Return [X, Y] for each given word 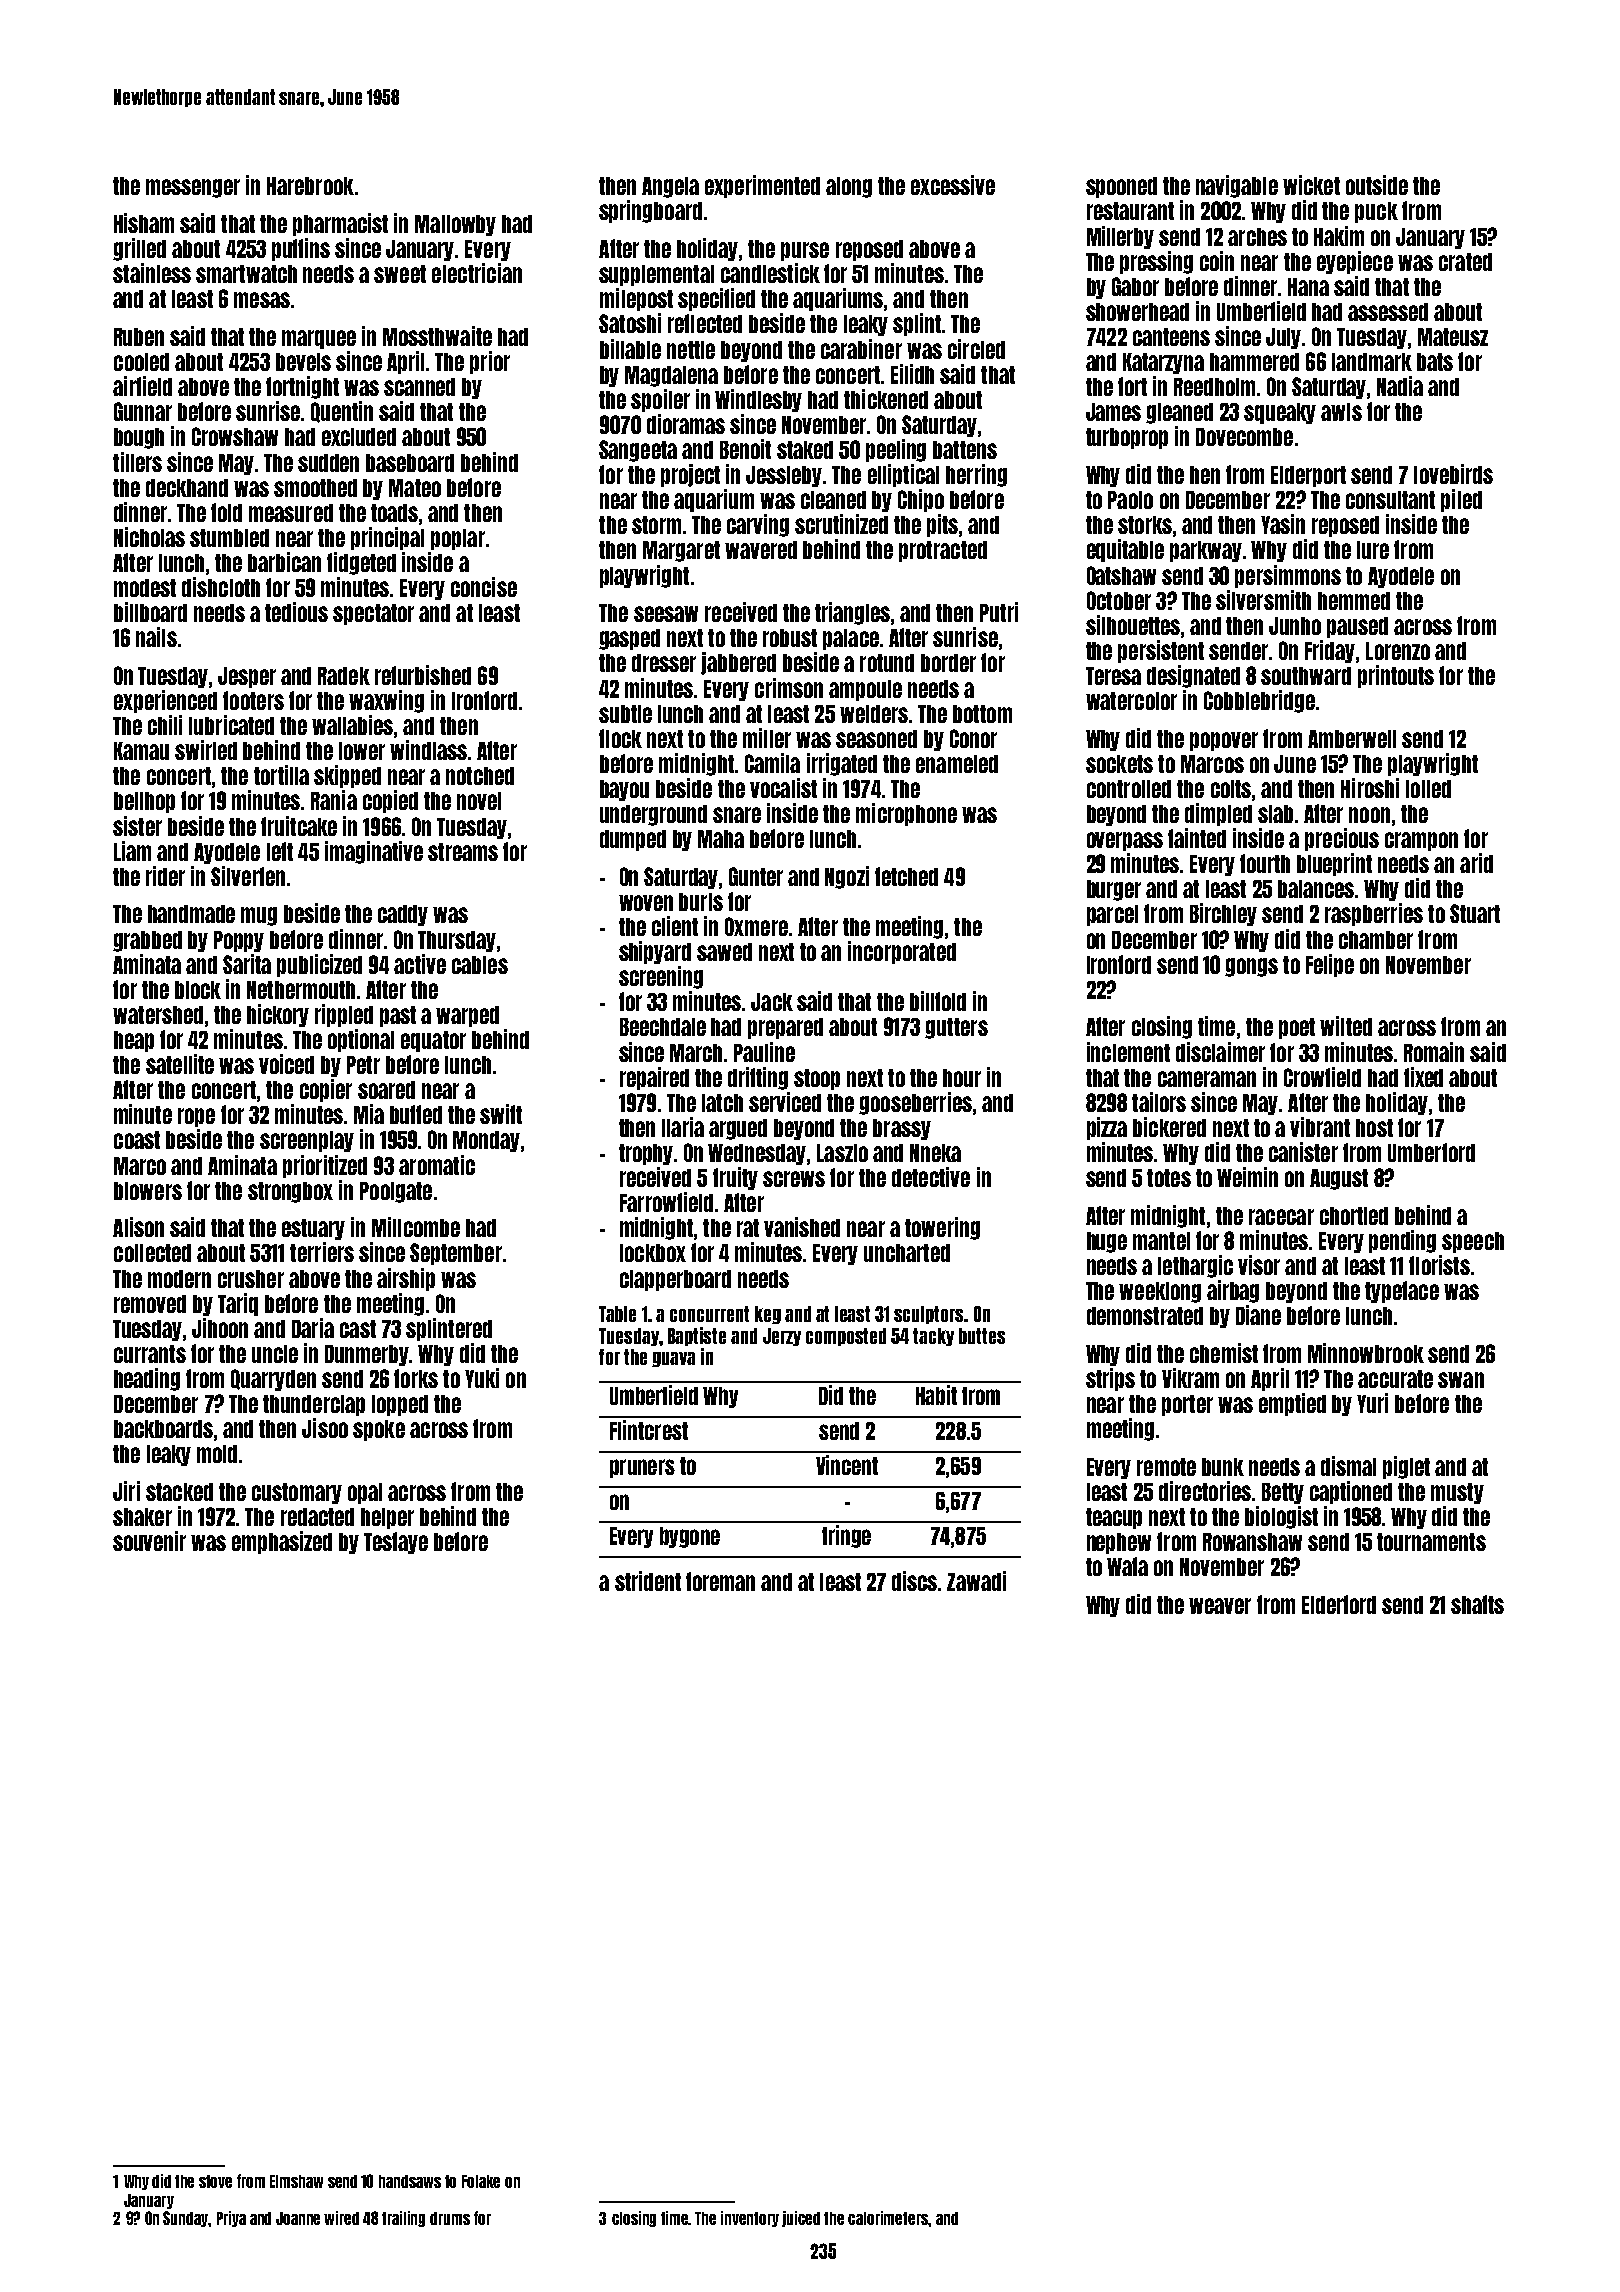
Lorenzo [1398, 651]
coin [1217, 261]
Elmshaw [296, 2181]
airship [406, 1279]
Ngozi [847, 877]
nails [156, 637]
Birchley [1223, 914]
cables [480, 965]
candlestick [770, 273]
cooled [141, 362]
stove [215, 2181]
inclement [1128, 1052]
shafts [1477, 1604]
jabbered [738, 663]
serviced [785, 1102]
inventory [750, 2219]
